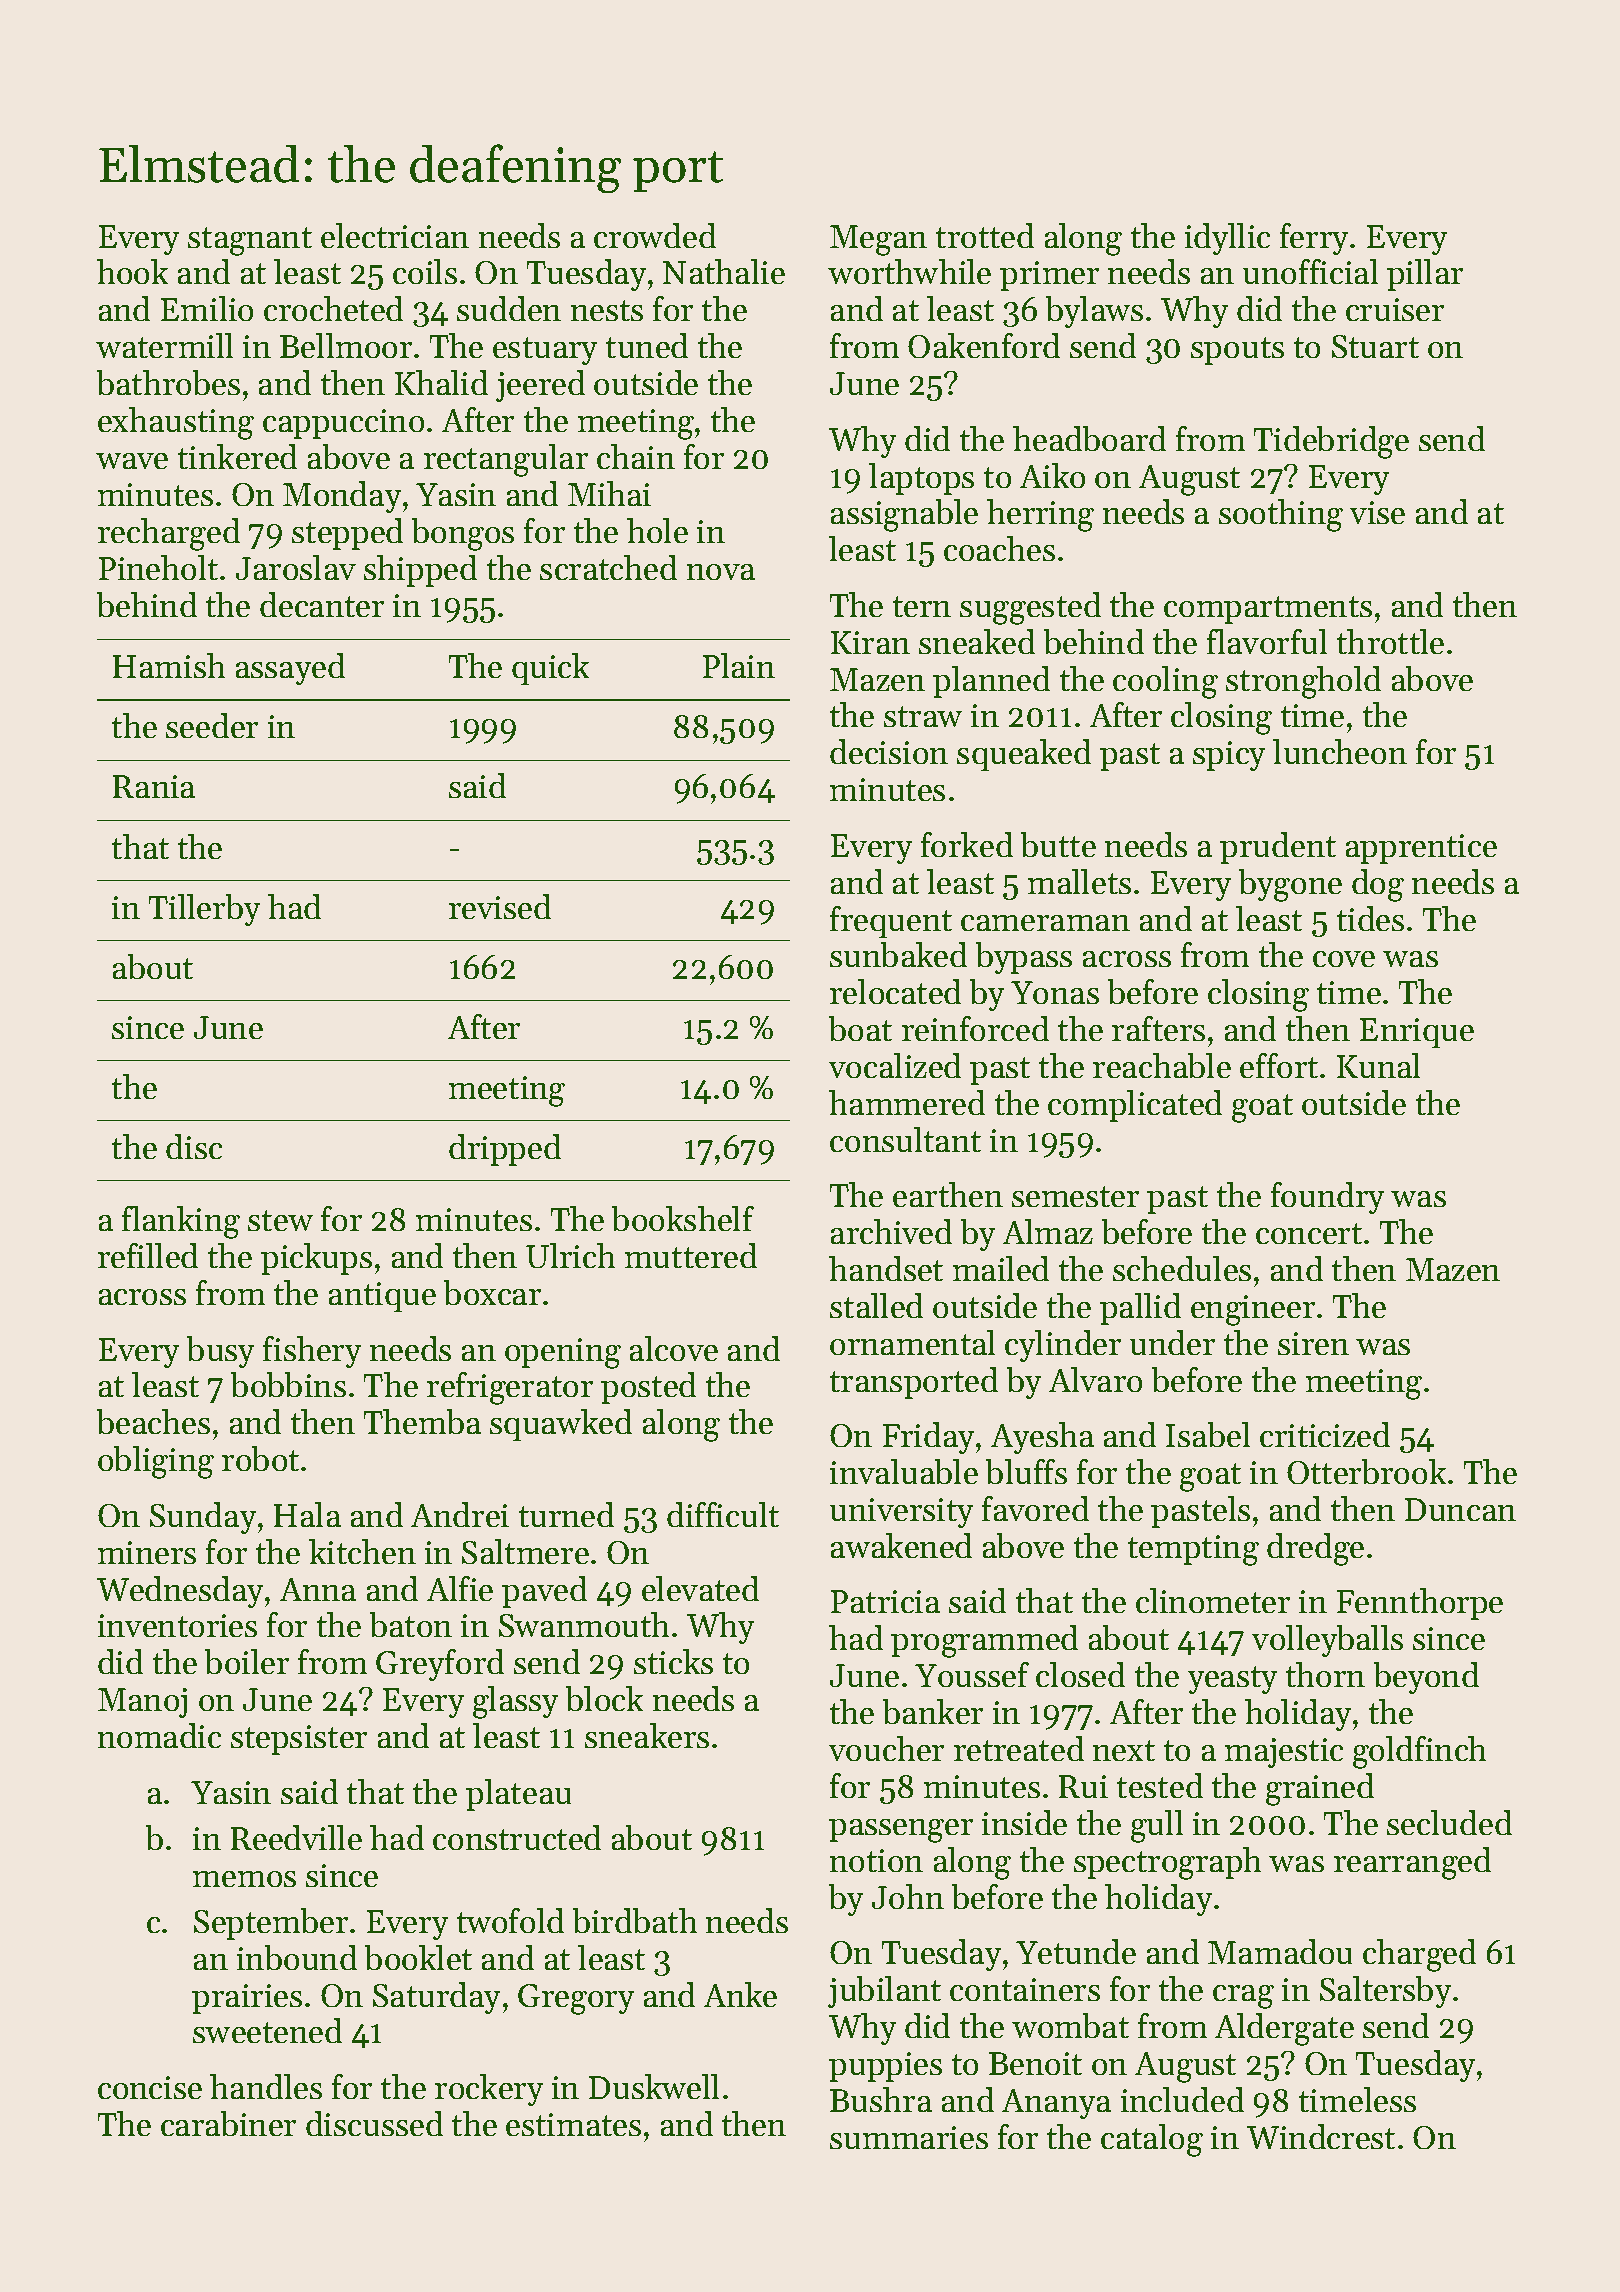  Describe the element at coordinates (895, 991) in the document. I see `relocated` at that location.
